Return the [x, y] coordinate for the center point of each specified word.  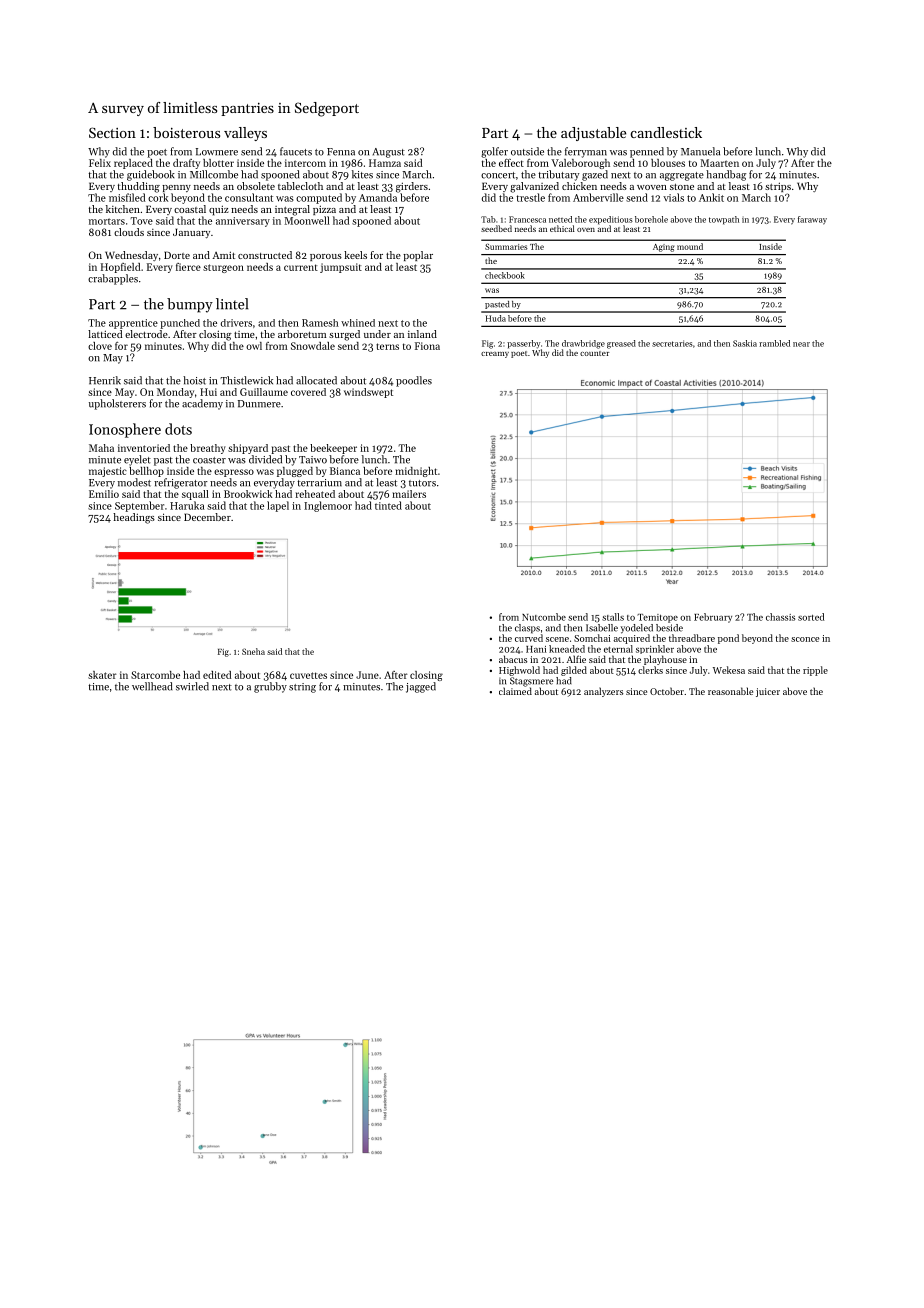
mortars [107, 221]
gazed [595, 175]
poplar [418, 256]
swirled [192, 686]
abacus [513, 659]
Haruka [187, 505]
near [801, 344]
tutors [422, 483]
